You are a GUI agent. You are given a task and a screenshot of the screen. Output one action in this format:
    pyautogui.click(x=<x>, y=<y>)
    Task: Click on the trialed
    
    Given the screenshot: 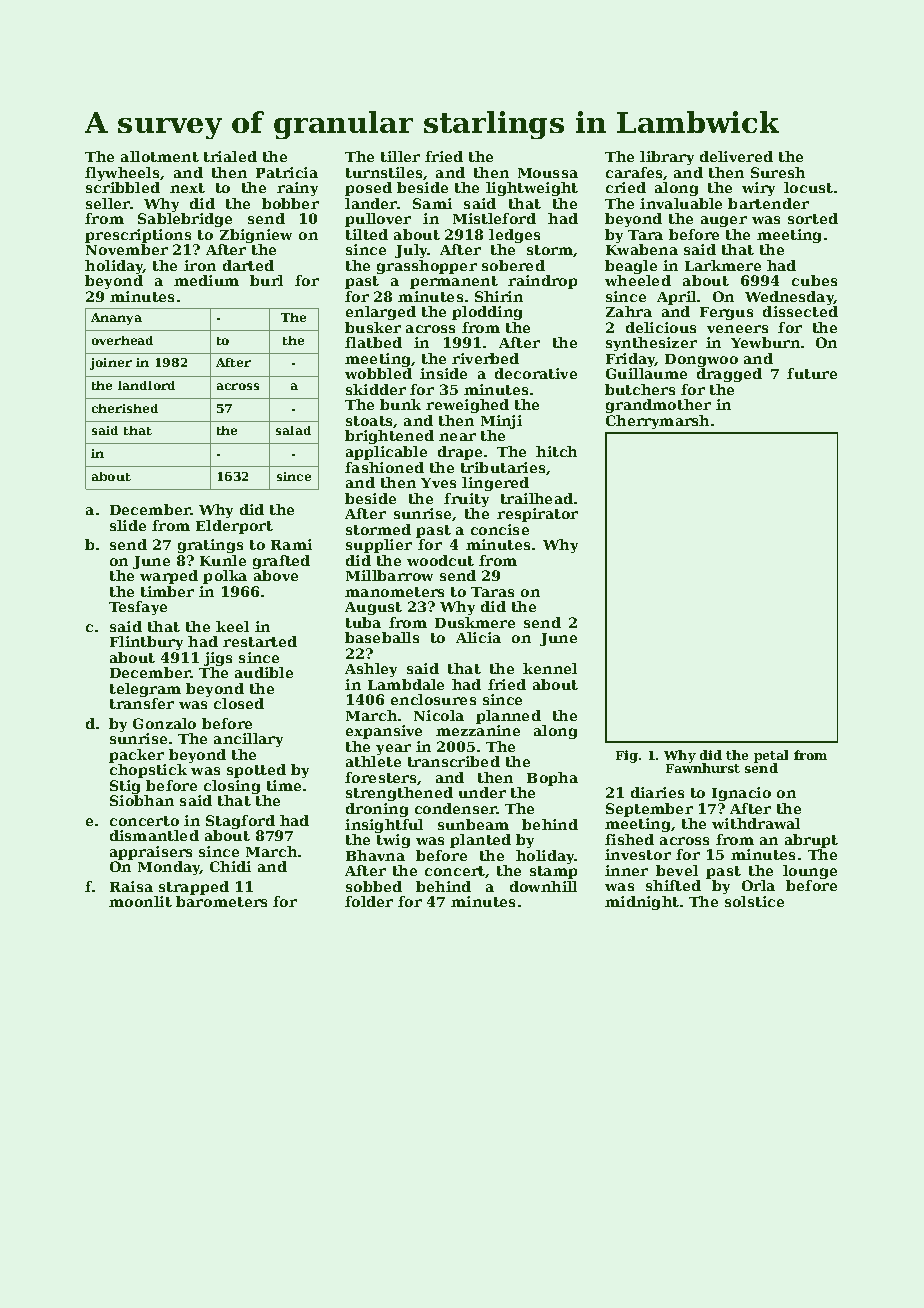 What is the action you would take?
    pyautogui.click(x=230, y=156)
